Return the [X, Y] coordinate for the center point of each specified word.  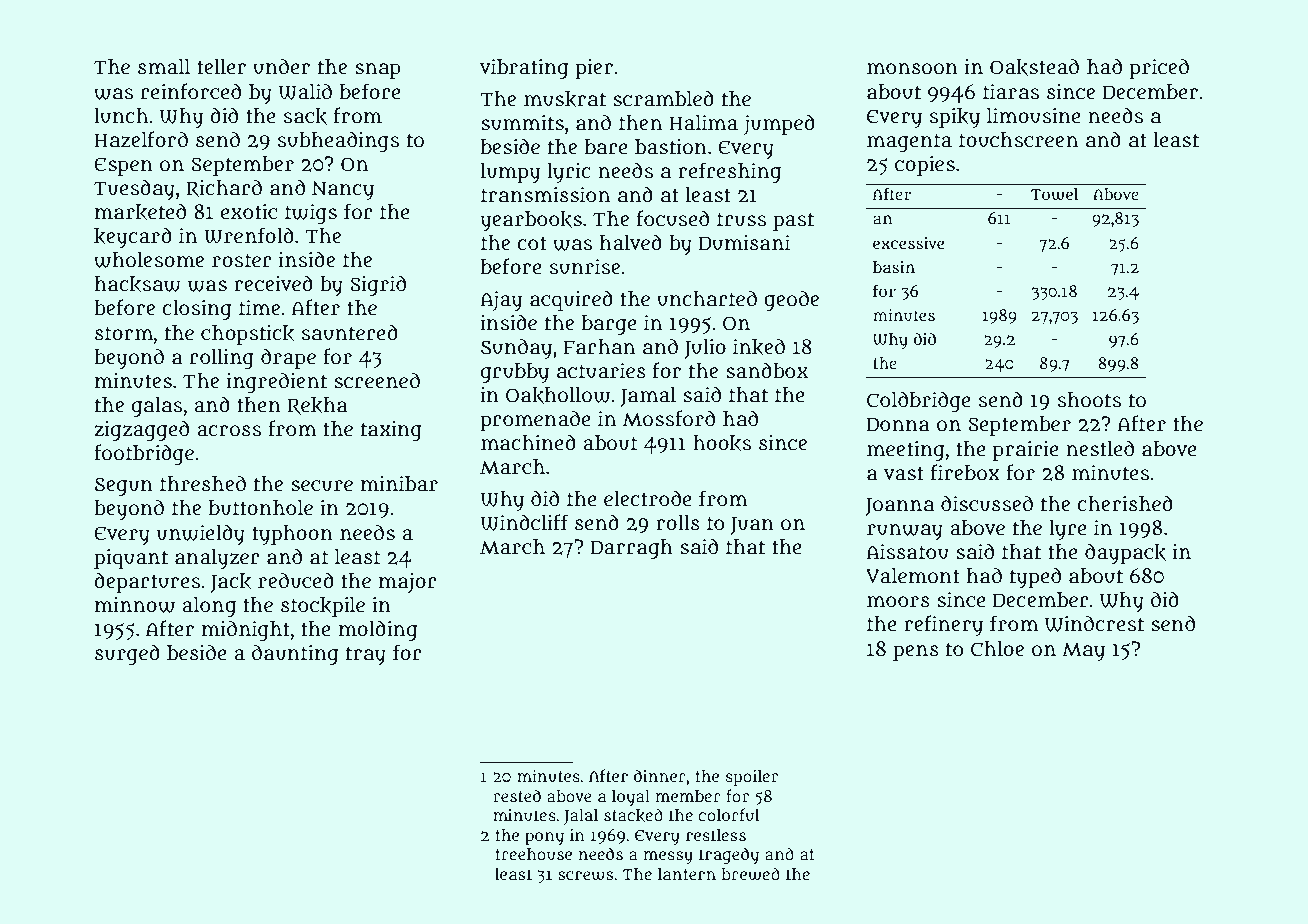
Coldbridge [919, 401]
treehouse [534, 854]
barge [609, 325]
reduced [296, 580]
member [688, 796]
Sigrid [378, 285]
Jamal [648, 397]
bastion [671, 147]
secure [322, 486]
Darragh [631, 549]
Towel [1054, 194]
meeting [906, 451]
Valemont [913, 576]
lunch [121, 116]
